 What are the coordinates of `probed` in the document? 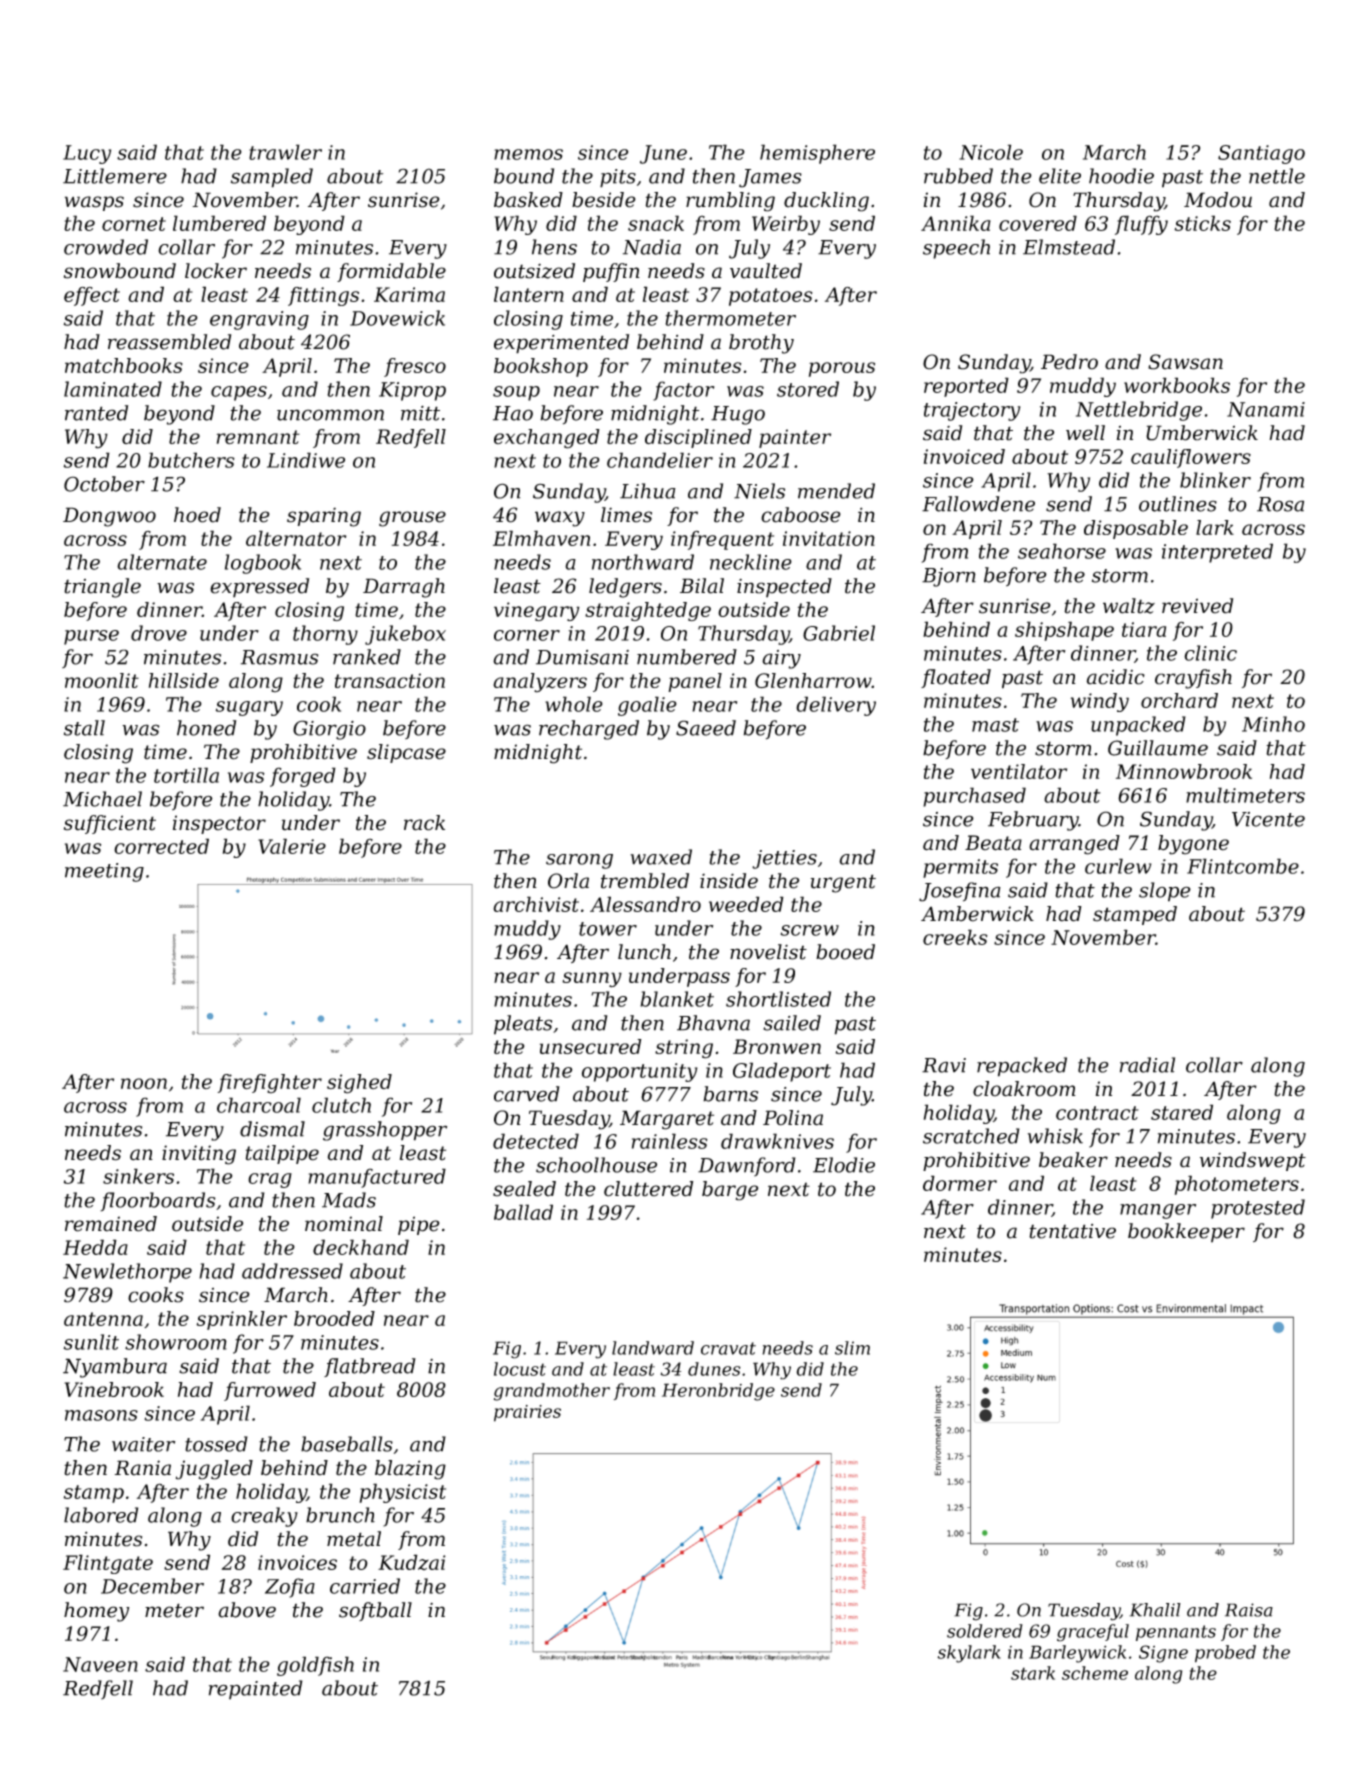 It's located at (1225, 1654).
